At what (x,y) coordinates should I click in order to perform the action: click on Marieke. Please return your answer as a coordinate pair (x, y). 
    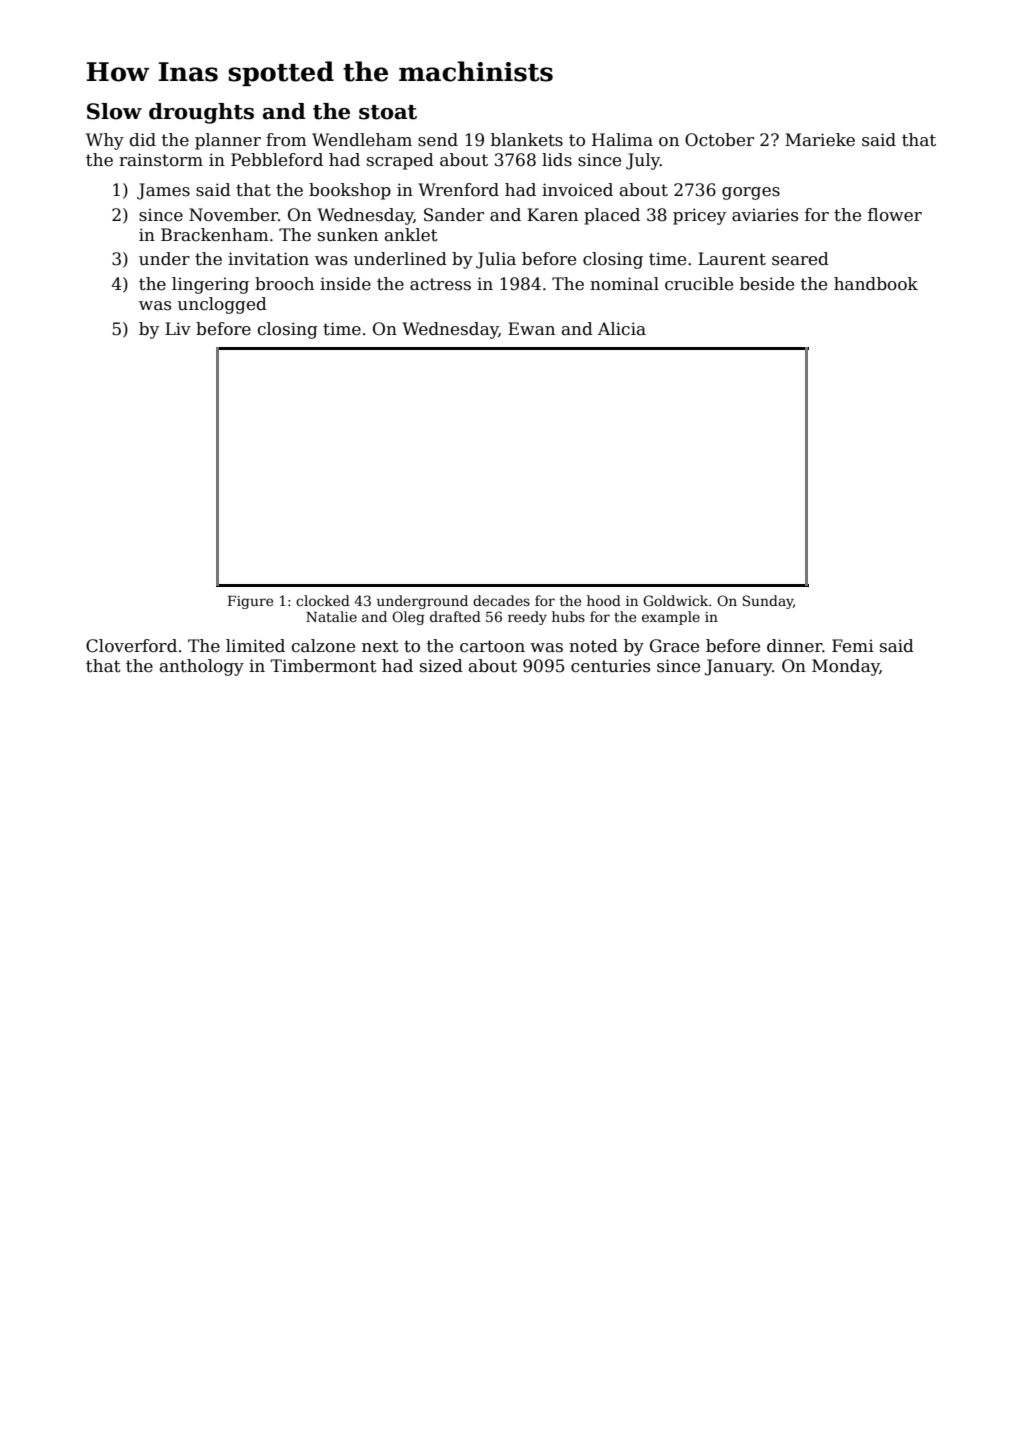
    Looking at the image, I should click on (820, 140).
